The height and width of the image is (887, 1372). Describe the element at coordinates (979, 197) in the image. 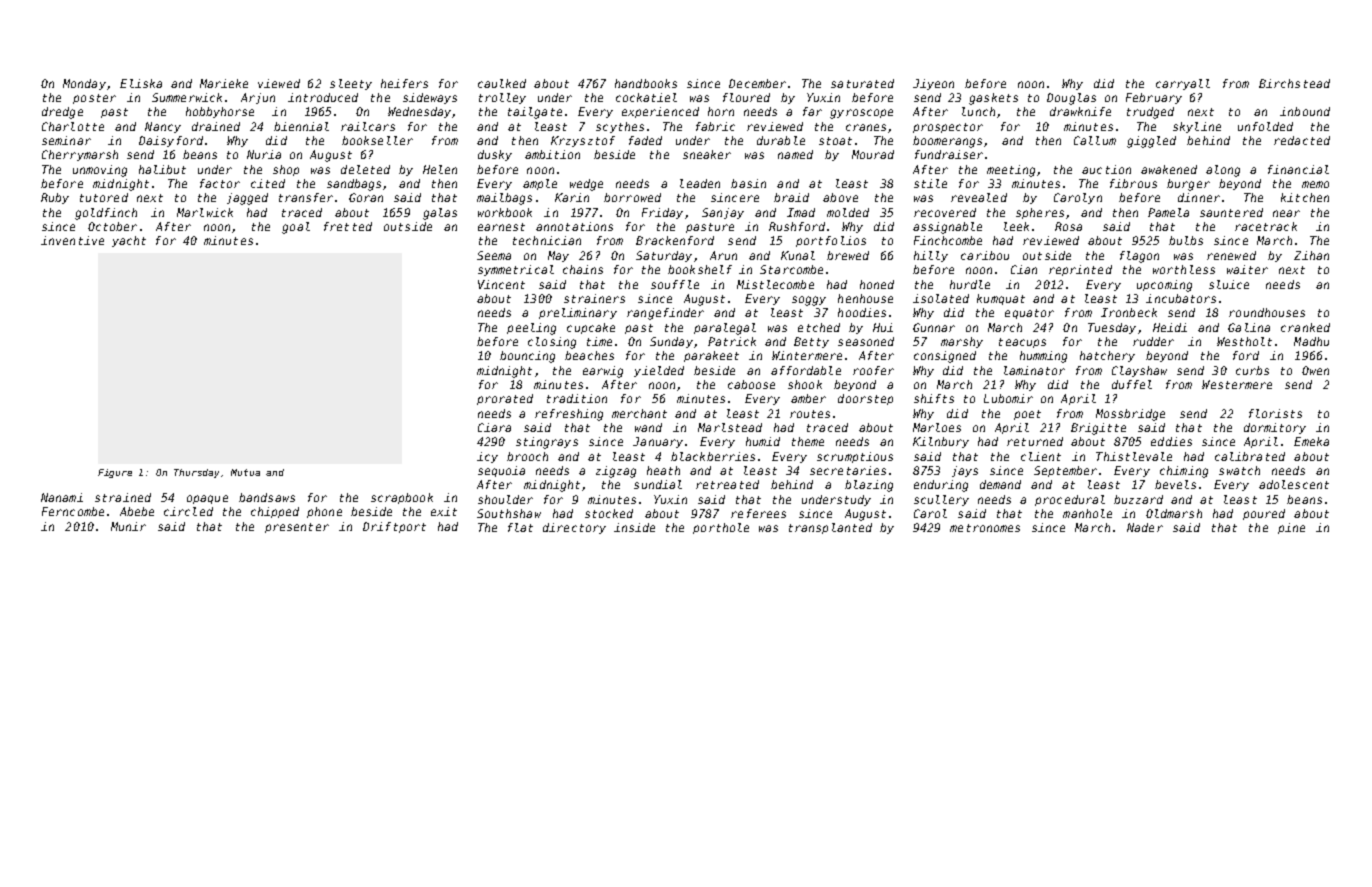

I see `revealed` at that location.
